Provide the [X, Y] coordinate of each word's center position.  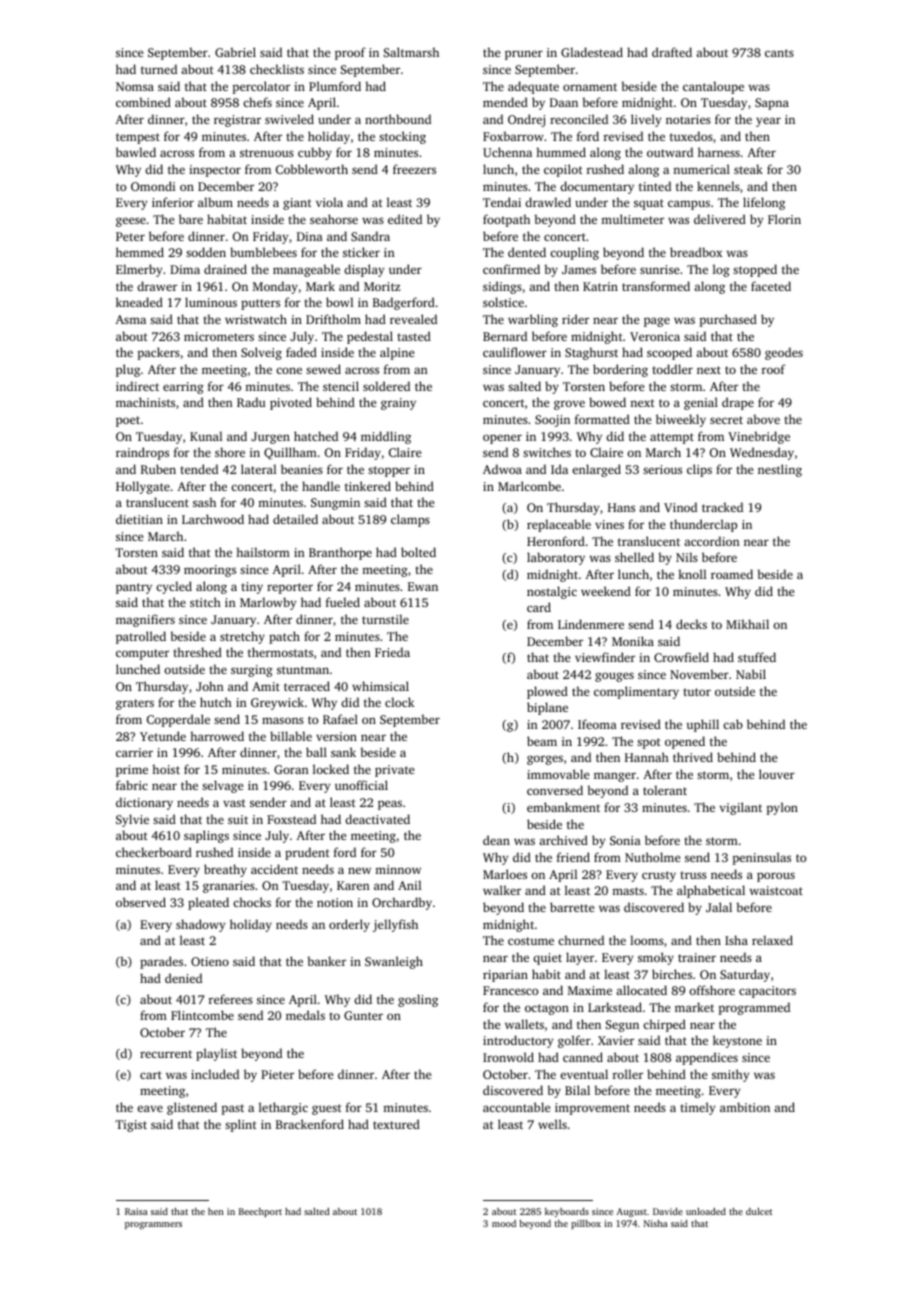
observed [141, 902]
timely [697, 1108]
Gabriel [235, 52]
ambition [745, 1107]
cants [779, 53]
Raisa [136, 1211]
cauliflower [515, 352]
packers [159, 353]
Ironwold [508, 1057]
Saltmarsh [411, 52]
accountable [516, 1107]
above [763, 419]
